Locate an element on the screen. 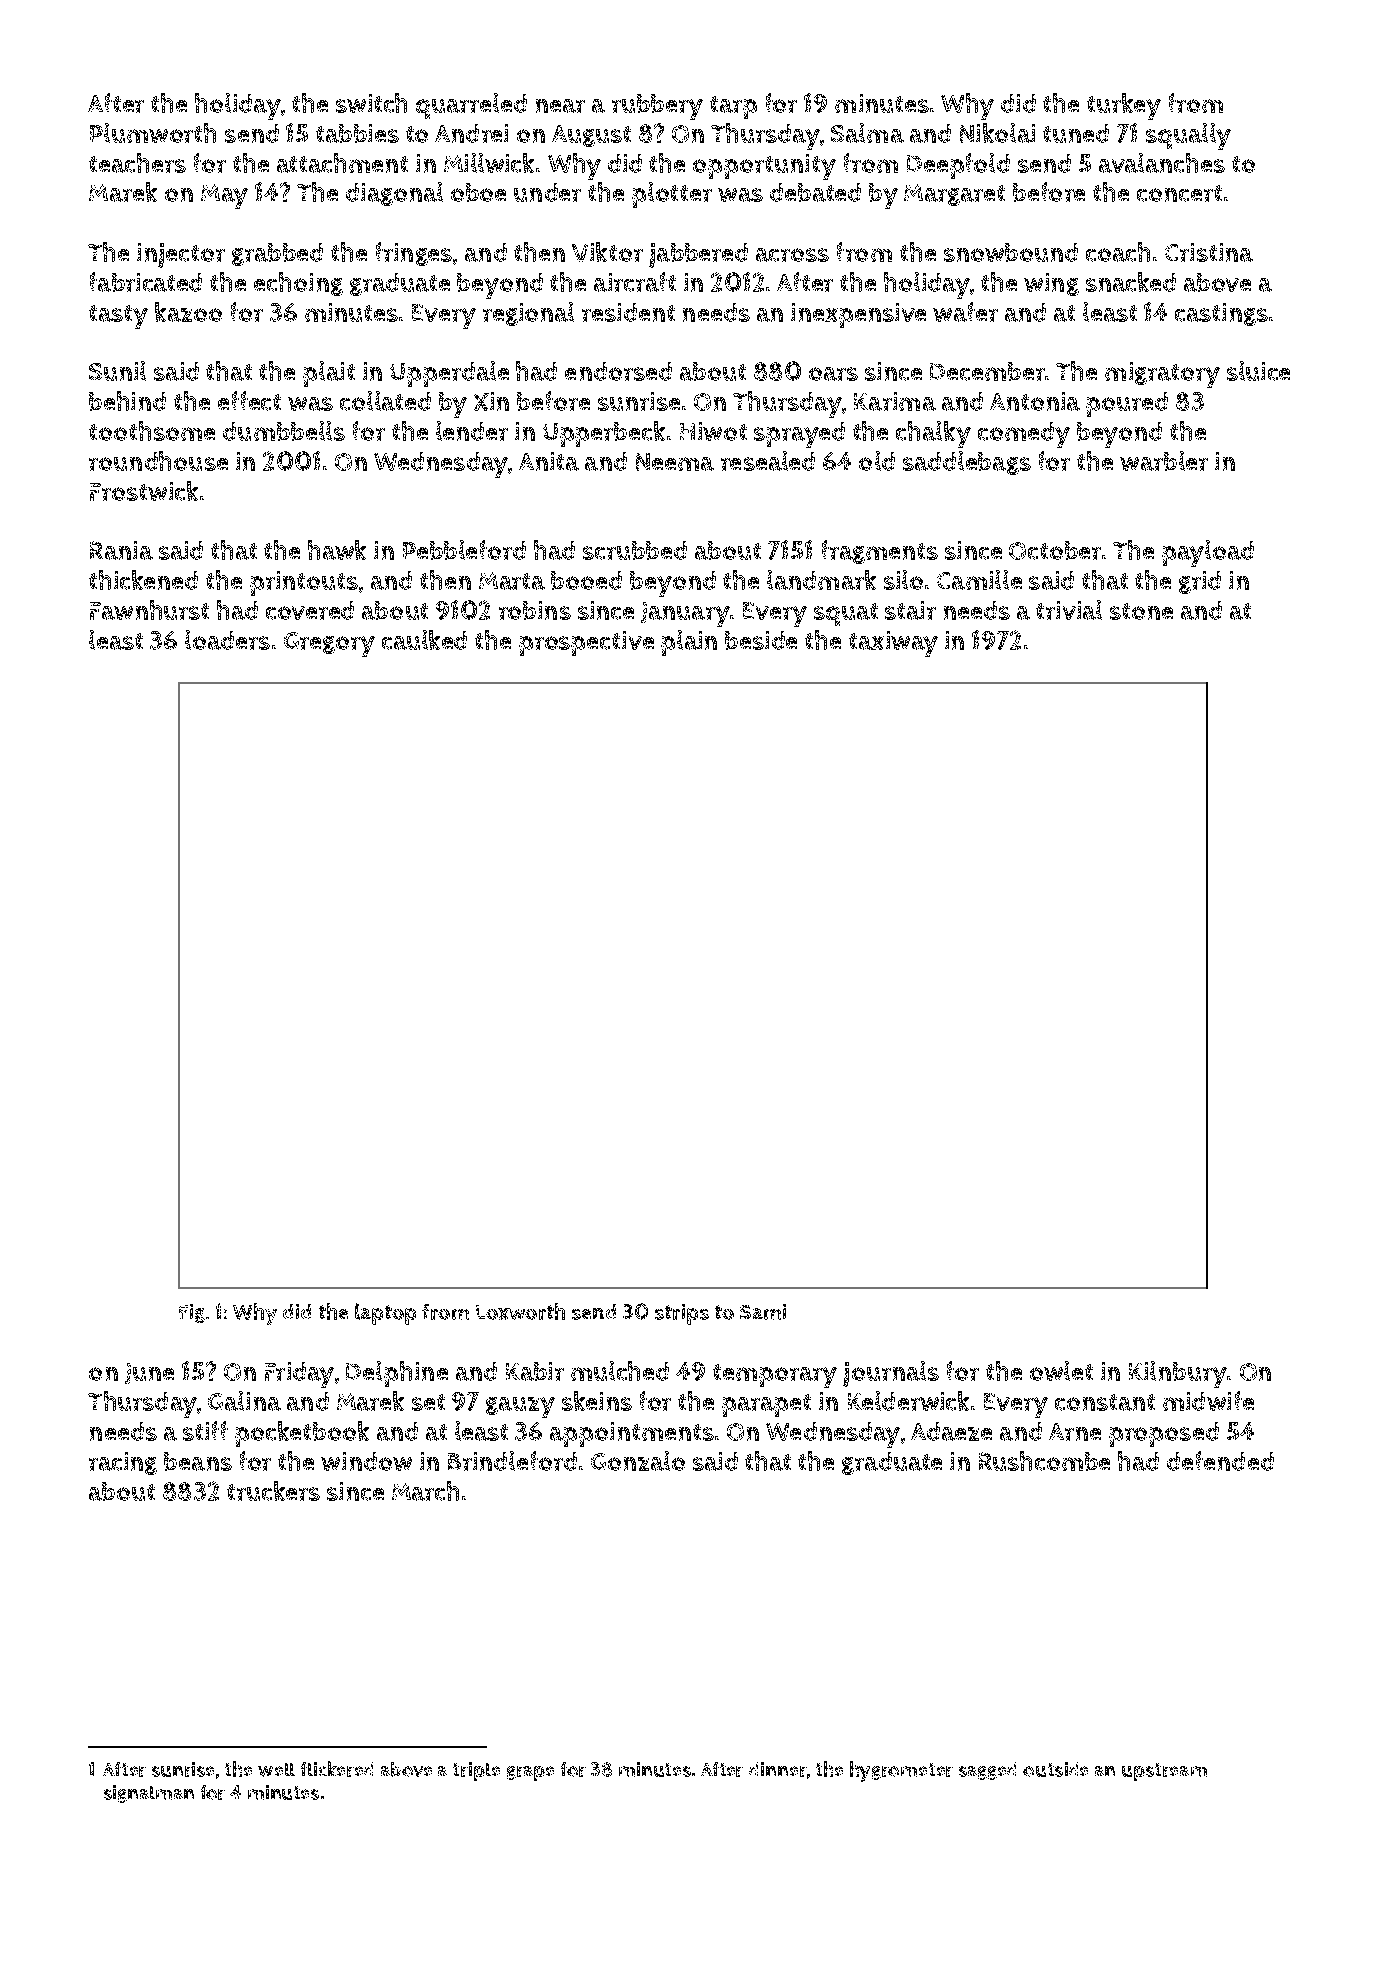 This screenshot has height=1969, width=1386. signalman is located at coordinates (149, 1794).
